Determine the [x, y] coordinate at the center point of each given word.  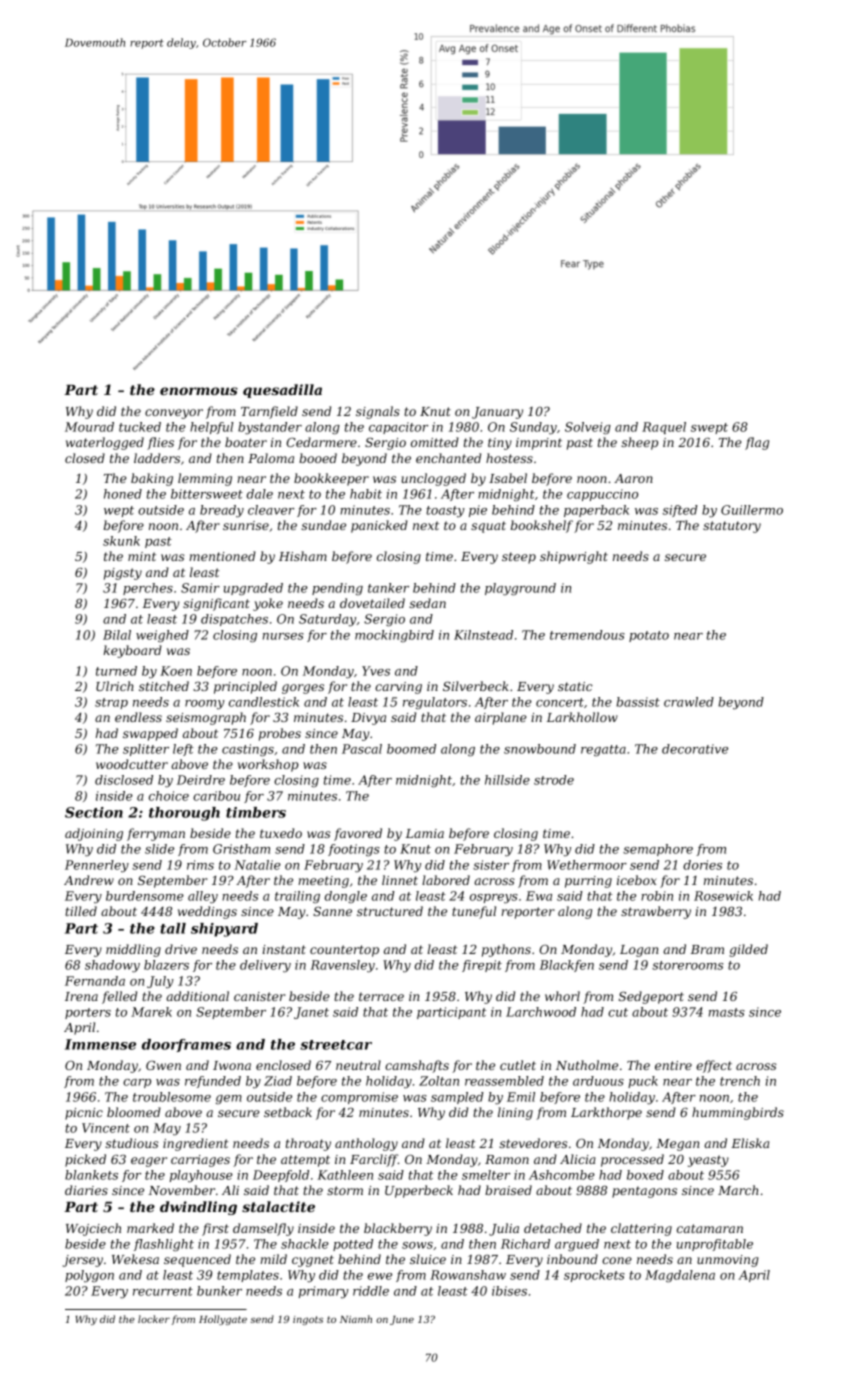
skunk [121, 541]
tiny [500, 444]
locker [154, 1319]
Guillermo [752, 510]
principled [245, 687]
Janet [311, 1013]
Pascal [362, 749]
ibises [509, 1291]
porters [88, 1013]
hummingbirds [738, 1113]
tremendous [587, 635]
